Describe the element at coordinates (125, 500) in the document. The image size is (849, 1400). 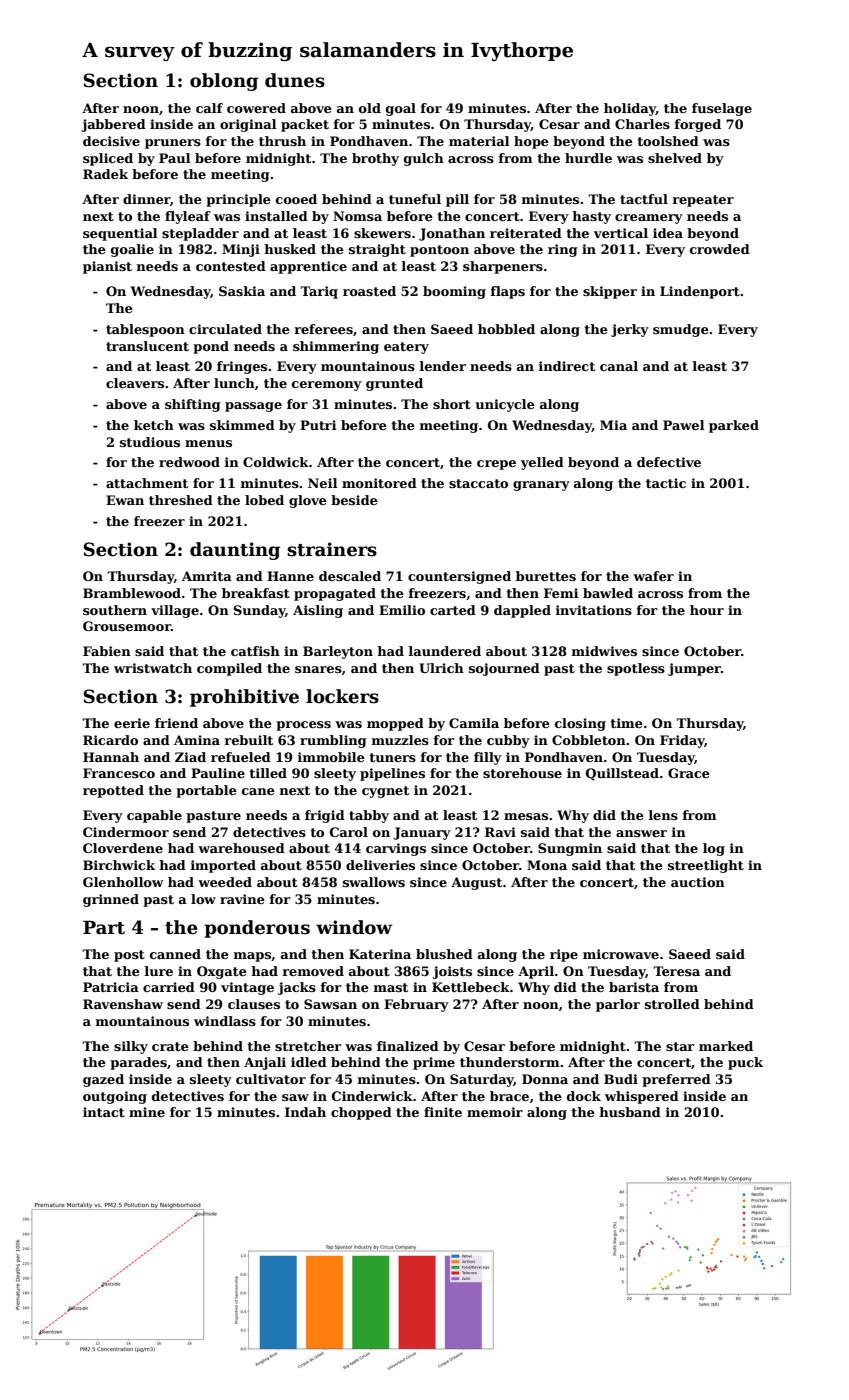
I see `Ewan` at that location.
